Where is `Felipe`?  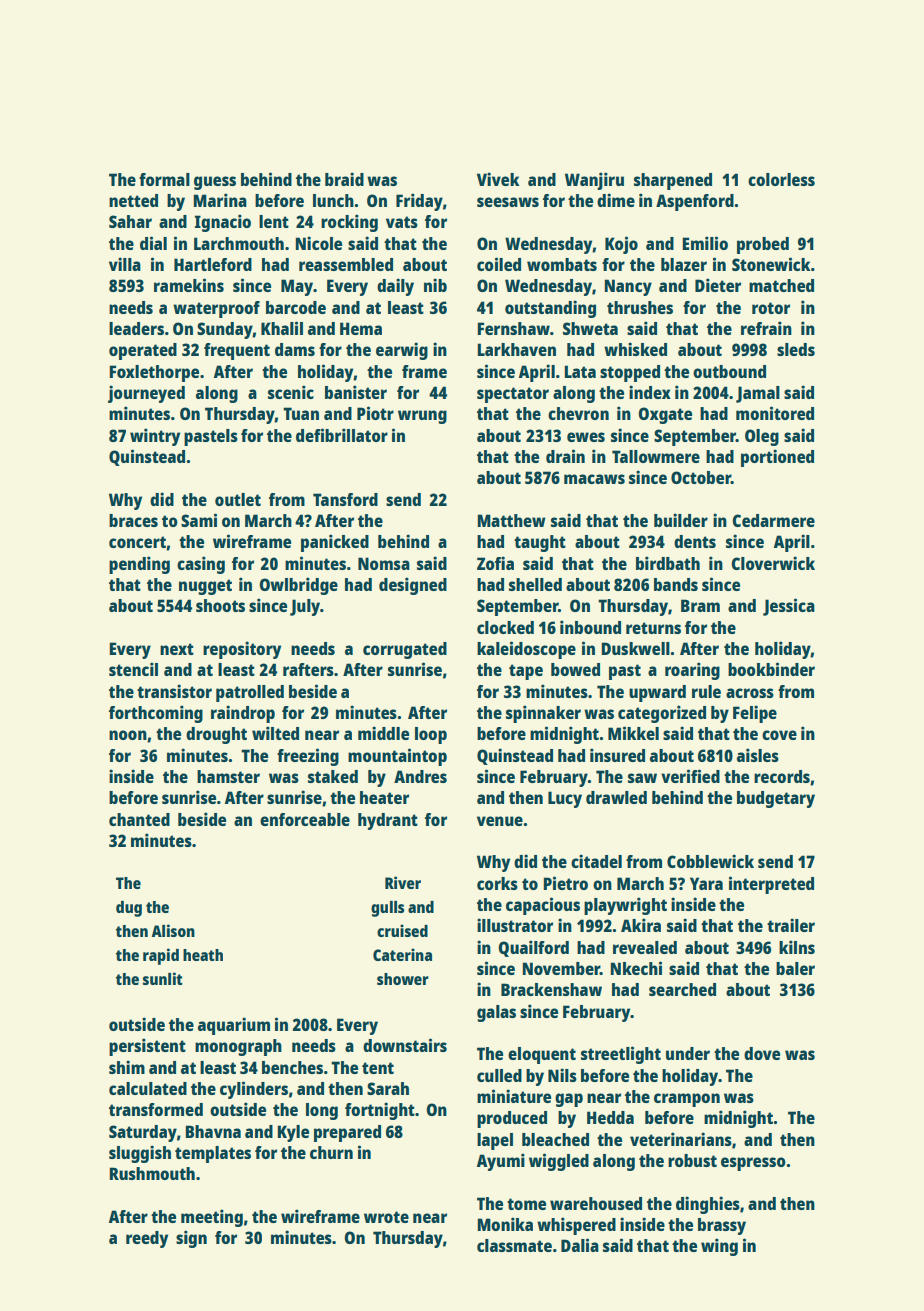
Felipe is located at coordinates (755, 714).
